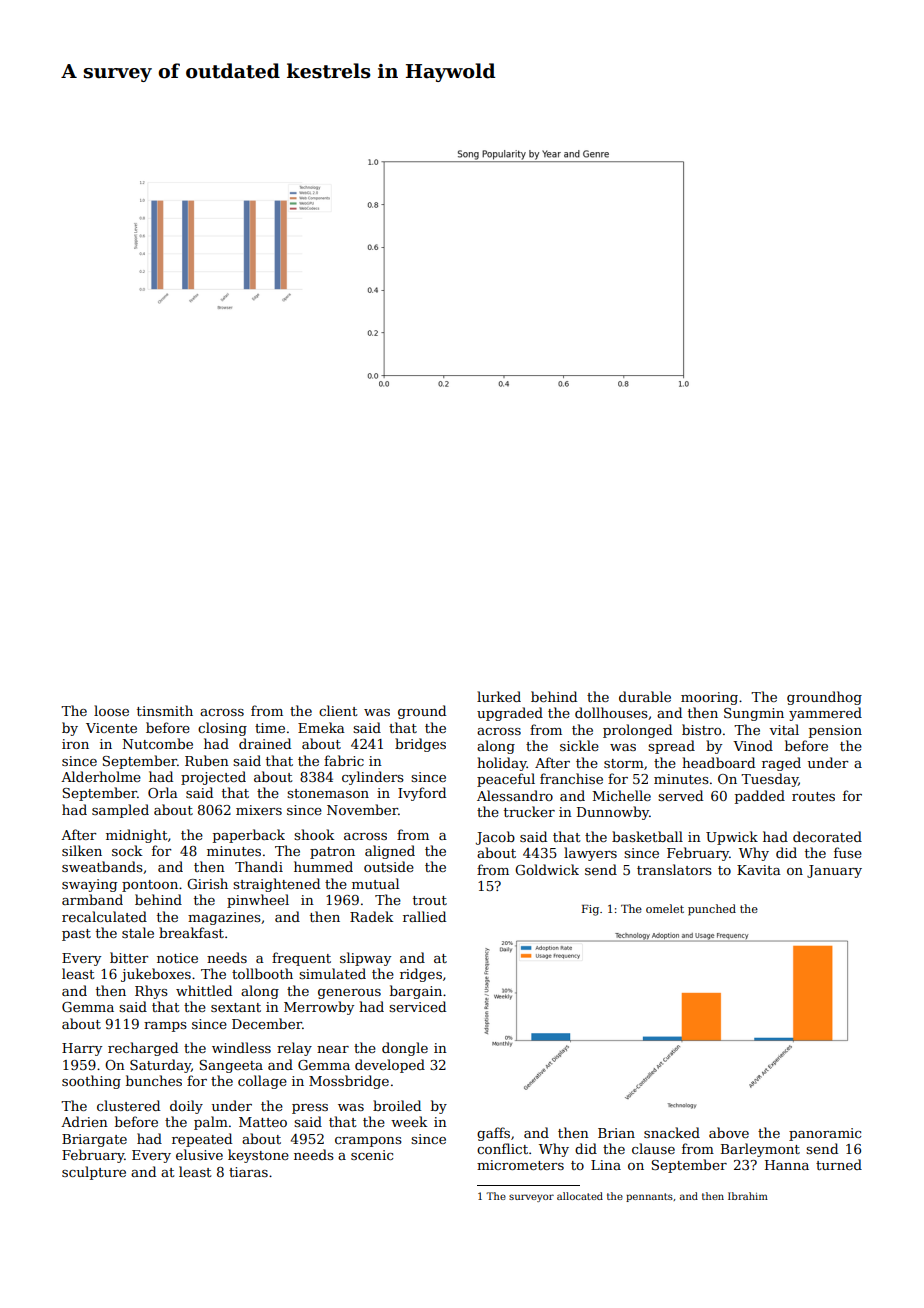 The image size is (924, 1308). I want to click on omelet, so click(665, 908).
